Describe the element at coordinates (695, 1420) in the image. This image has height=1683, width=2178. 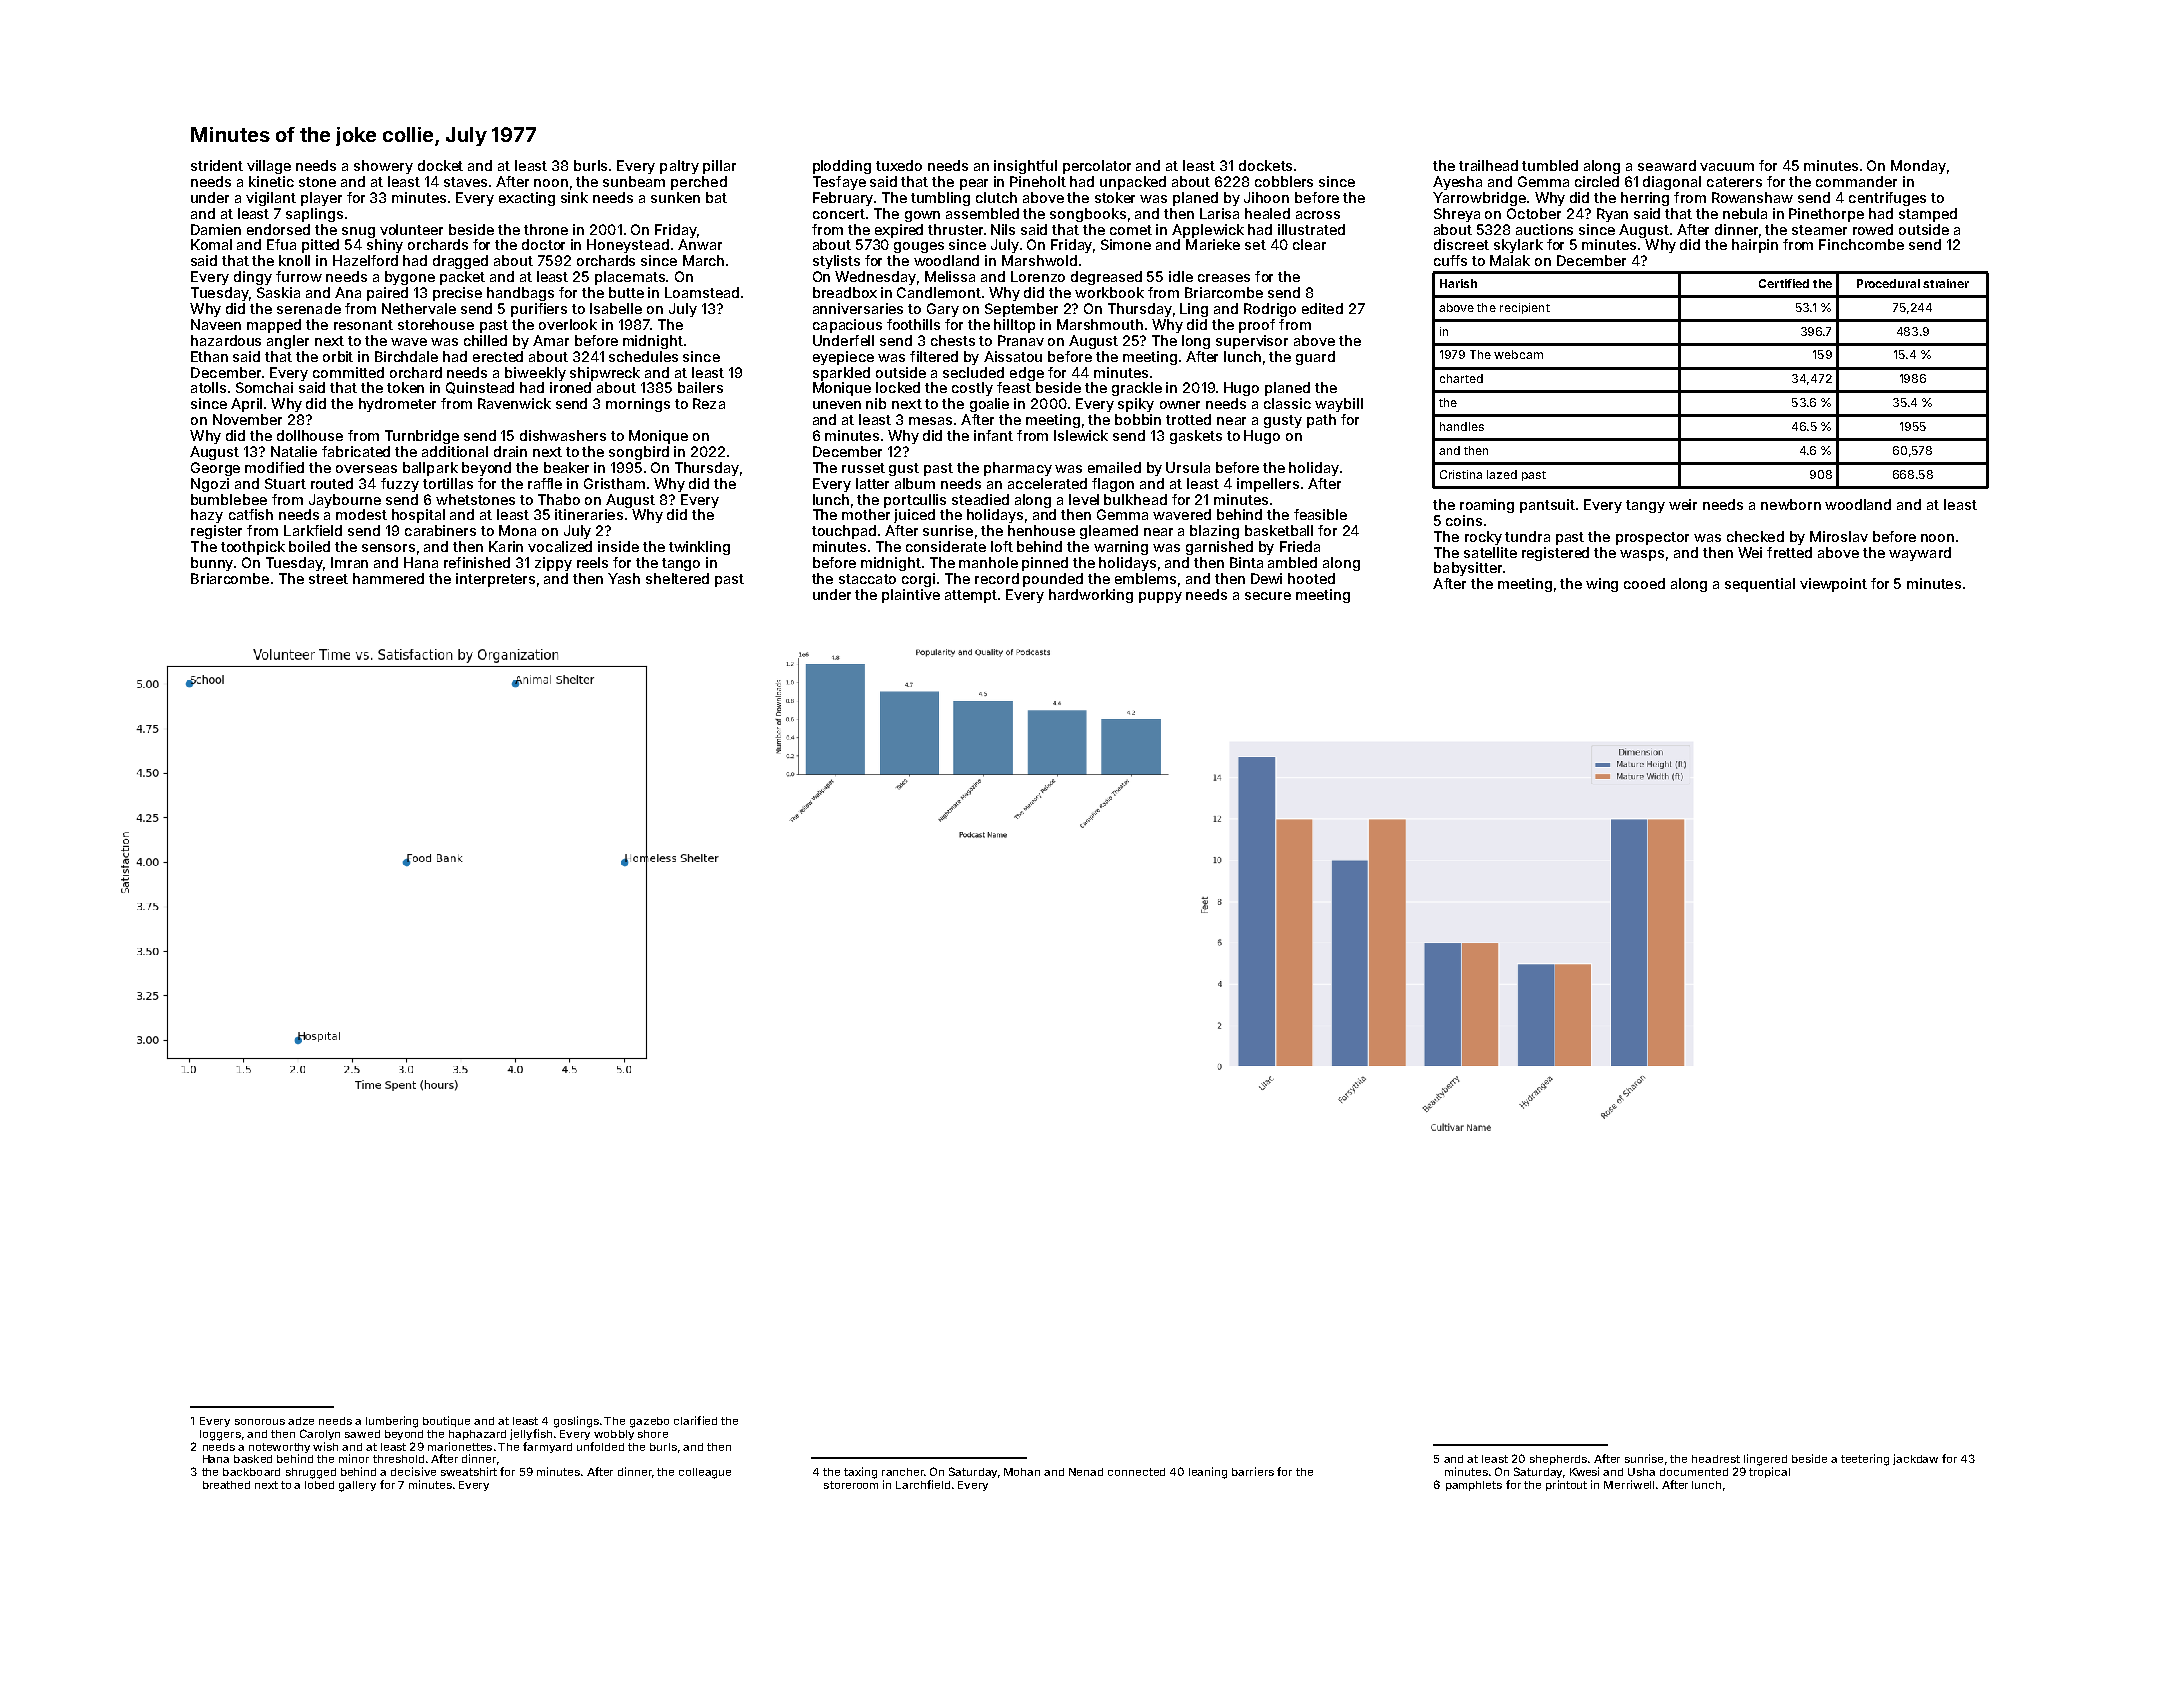
I see `clarified` at that location.
